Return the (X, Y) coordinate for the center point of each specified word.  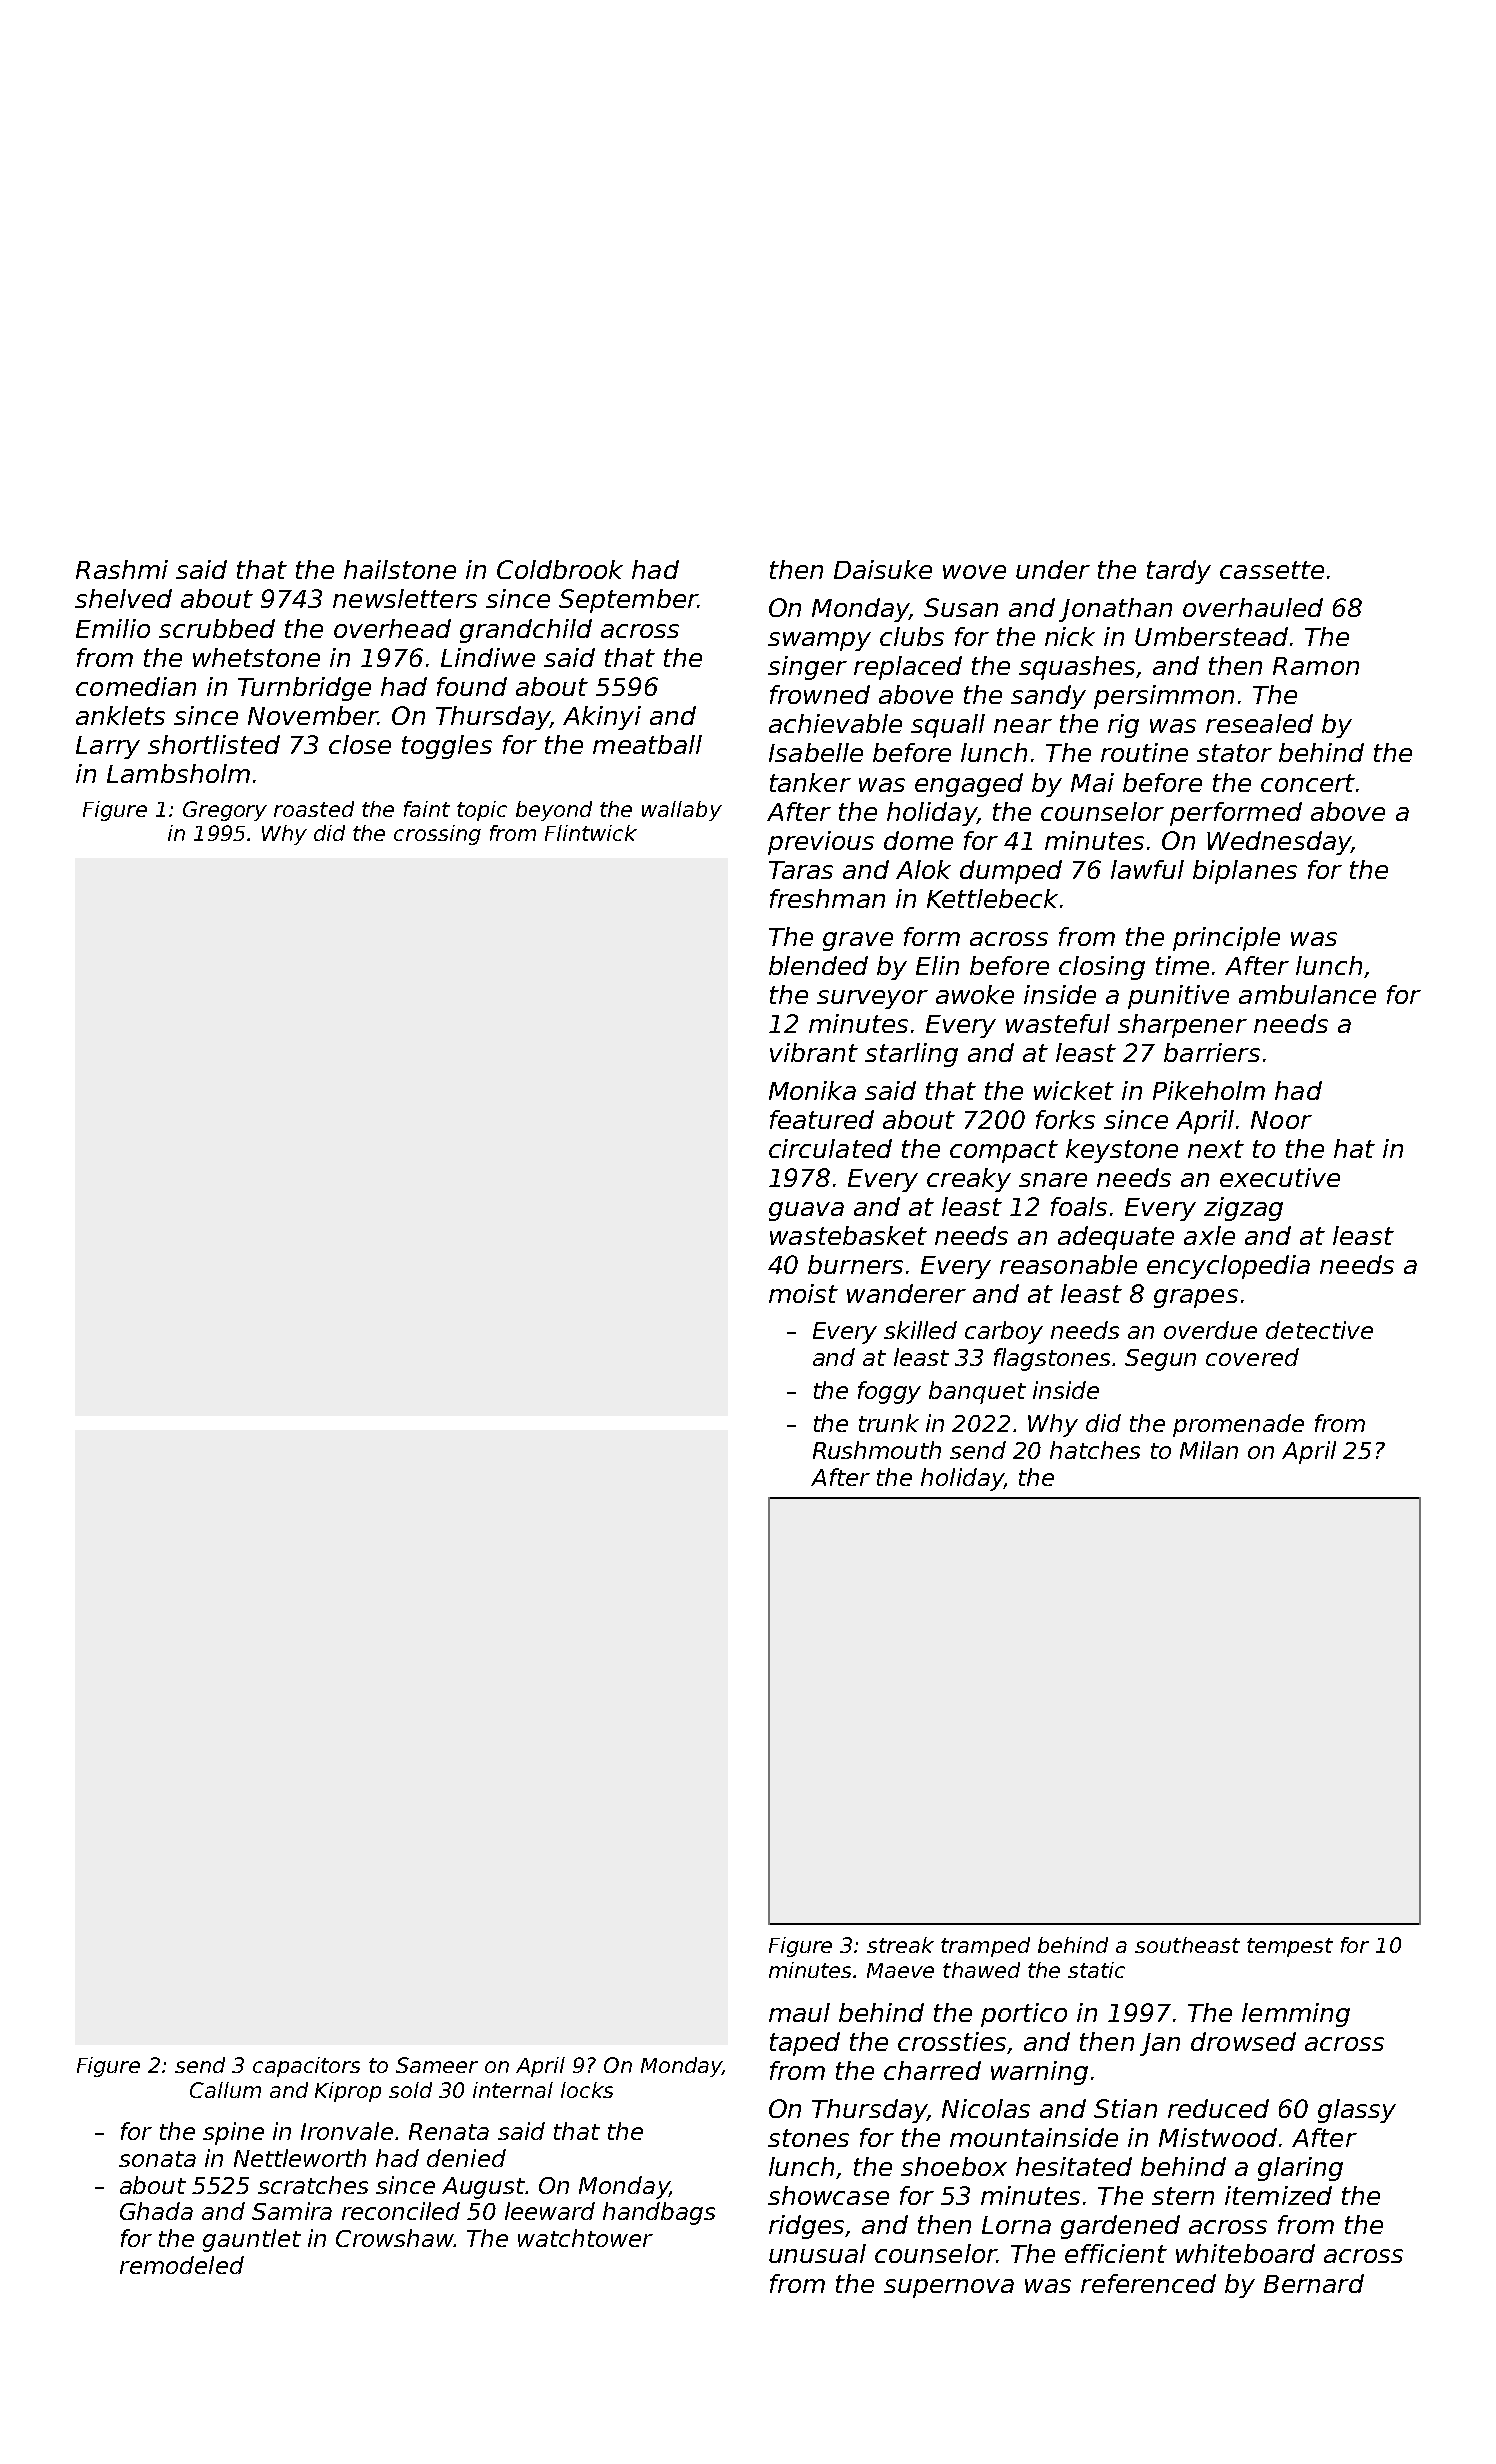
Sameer (437, 2065)
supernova (949, 2288)
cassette (1272, 570)
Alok (923, 869)
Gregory (225, 811)
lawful (1147, 869)
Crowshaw (394, 2238)
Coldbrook (560, 569)
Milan (1209, 1450)
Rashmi (122, 569)
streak (900, 1945)
